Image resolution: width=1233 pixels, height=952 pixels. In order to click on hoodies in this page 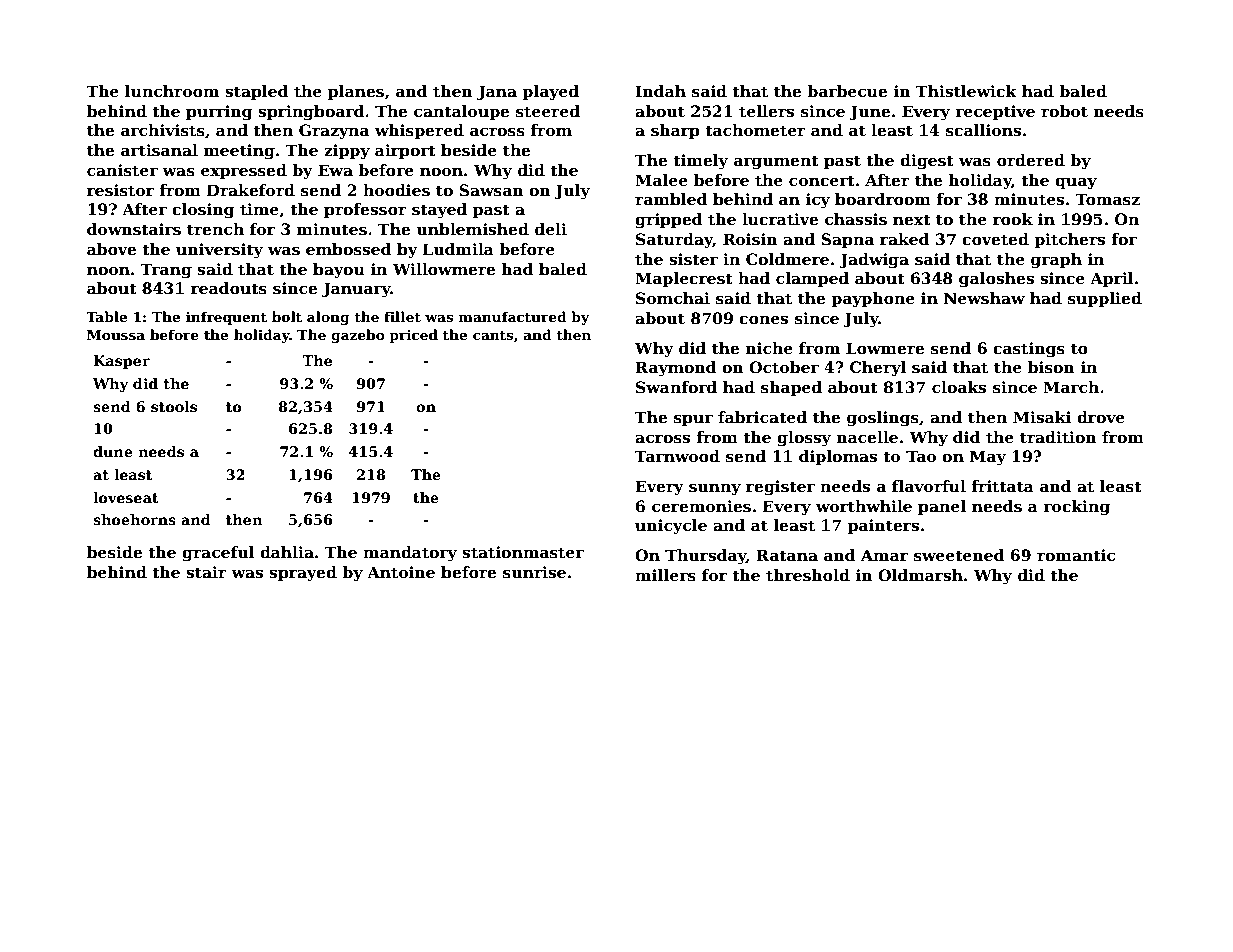, I will do `click(396, 190)`.
